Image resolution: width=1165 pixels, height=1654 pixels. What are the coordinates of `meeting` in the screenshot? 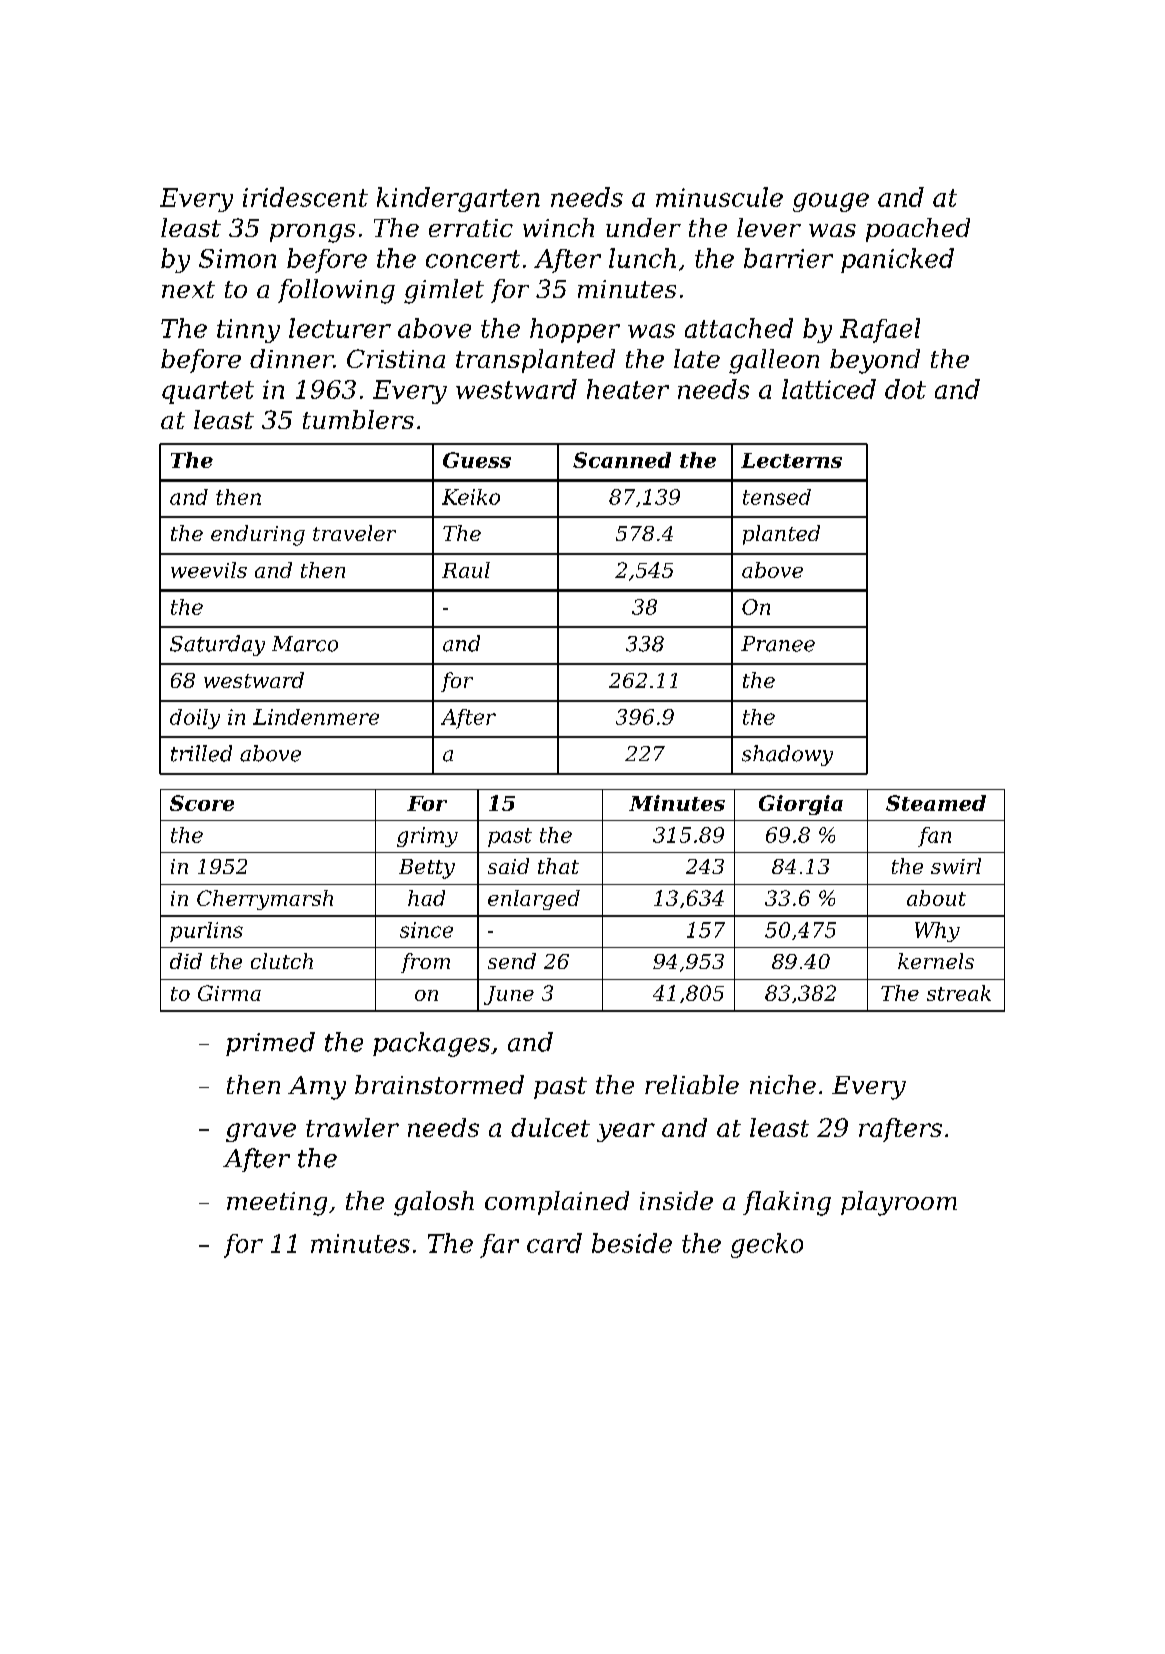 It's located at (277, 1204).
